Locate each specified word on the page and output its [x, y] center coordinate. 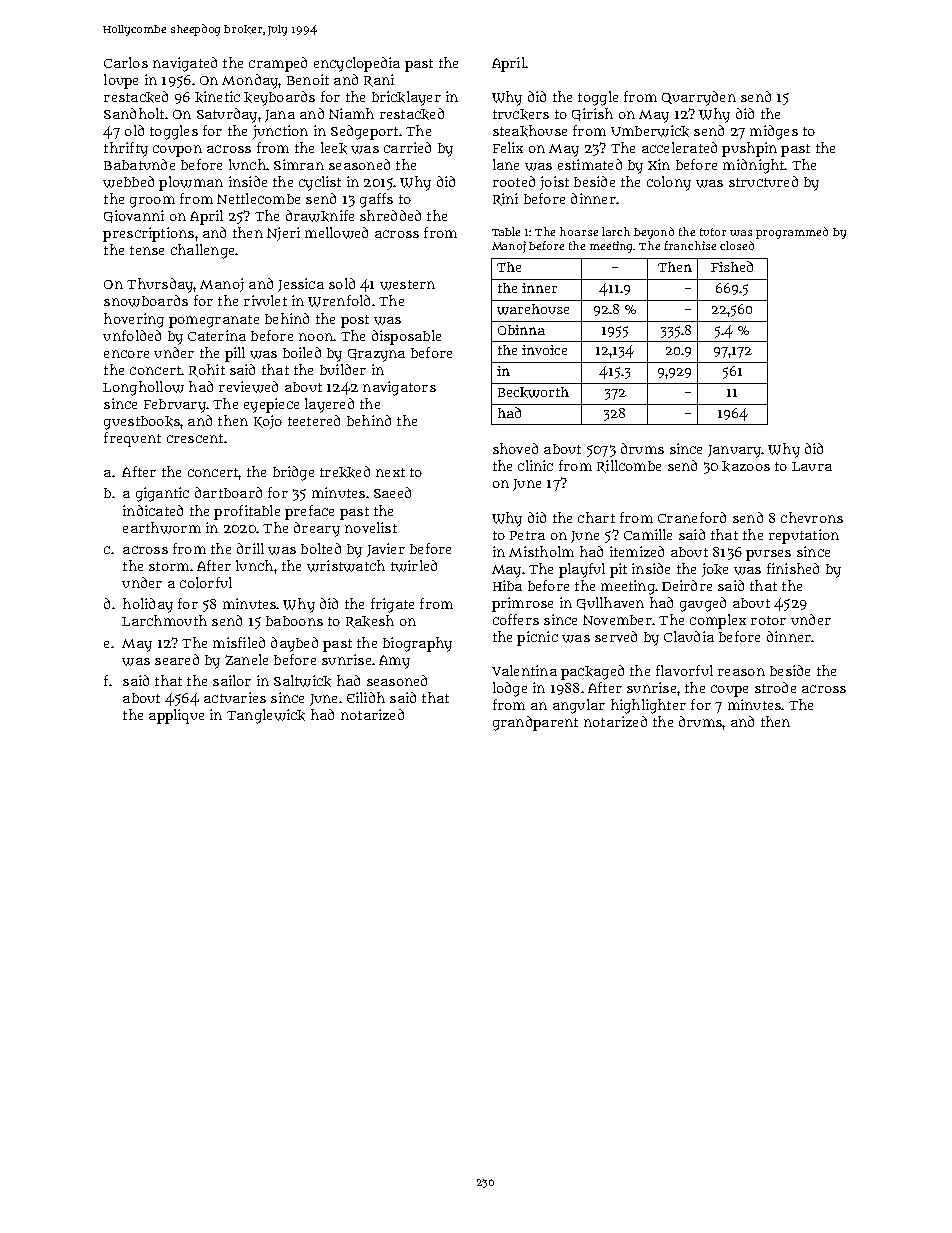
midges [774, 132]
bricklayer [406, 98]
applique [176, 716]
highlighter [648, 706]
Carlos [126, 62]
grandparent [535, 723]
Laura [812, 466]
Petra [527, 535]
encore [126, 354]
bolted [321, 548]
